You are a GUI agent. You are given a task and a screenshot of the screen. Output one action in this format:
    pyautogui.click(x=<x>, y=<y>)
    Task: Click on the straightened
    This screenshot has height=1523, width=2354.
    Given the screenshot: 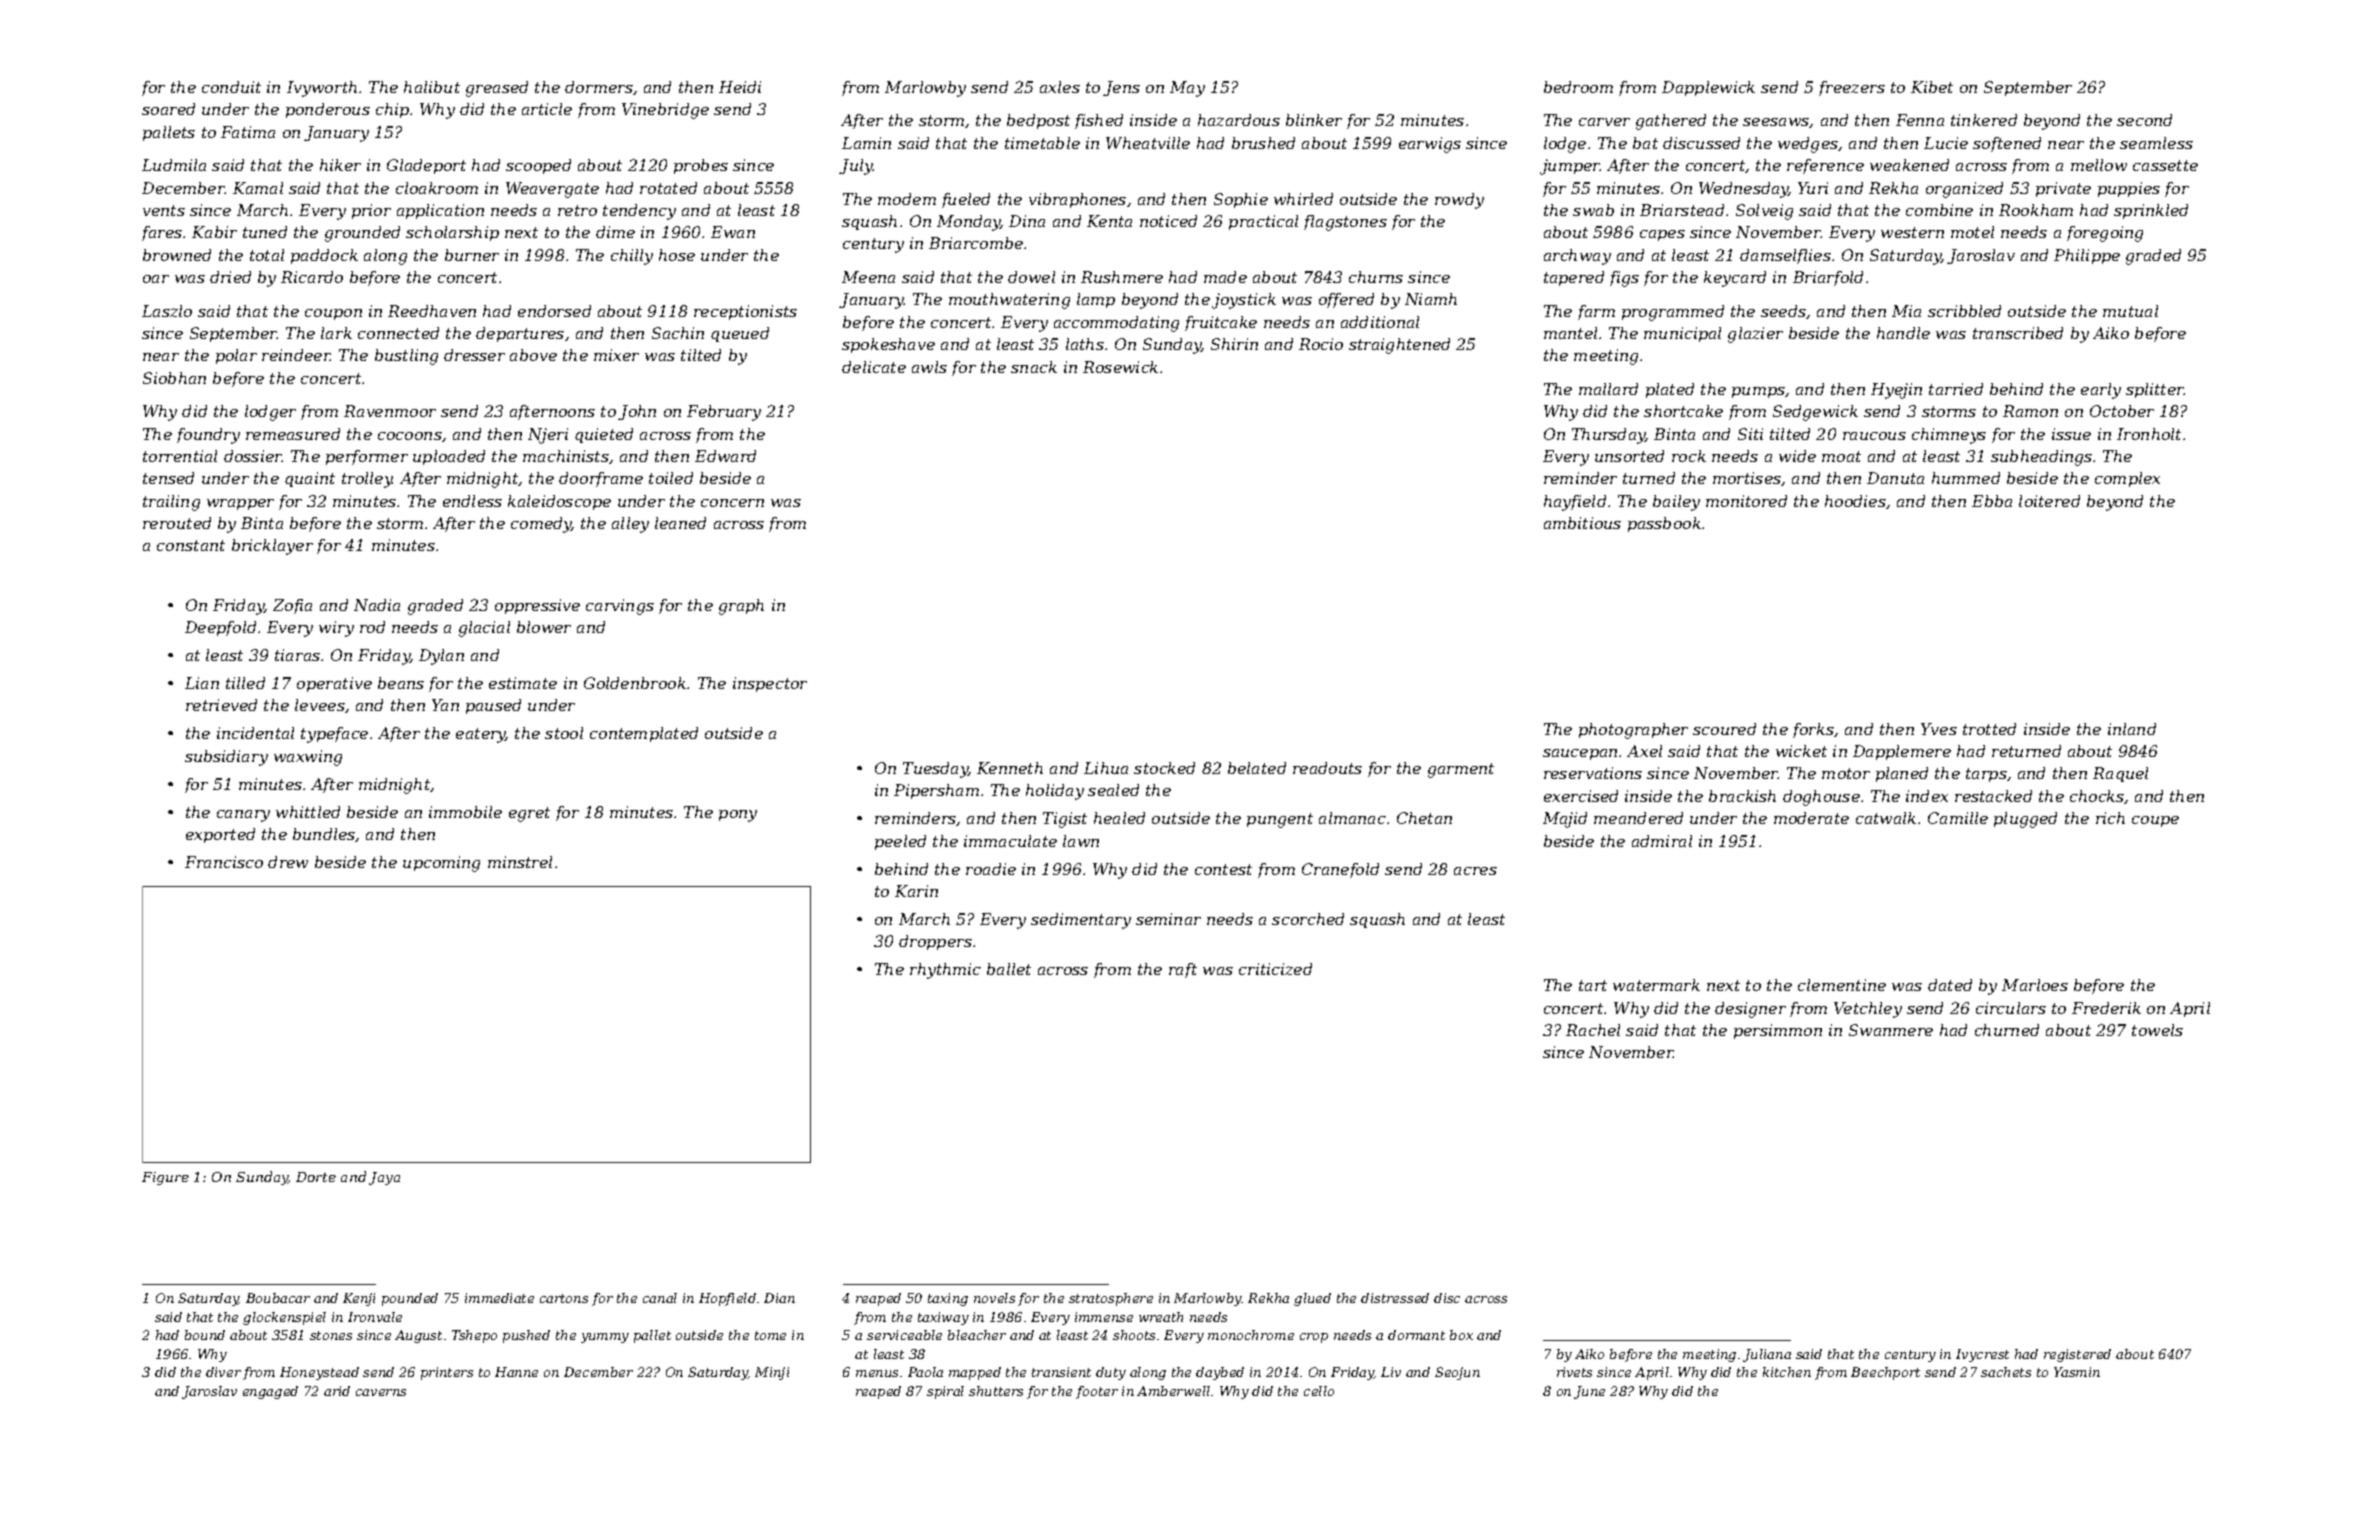 What is the action you would take?
    pyautogui.click(x=1399, y=346)
